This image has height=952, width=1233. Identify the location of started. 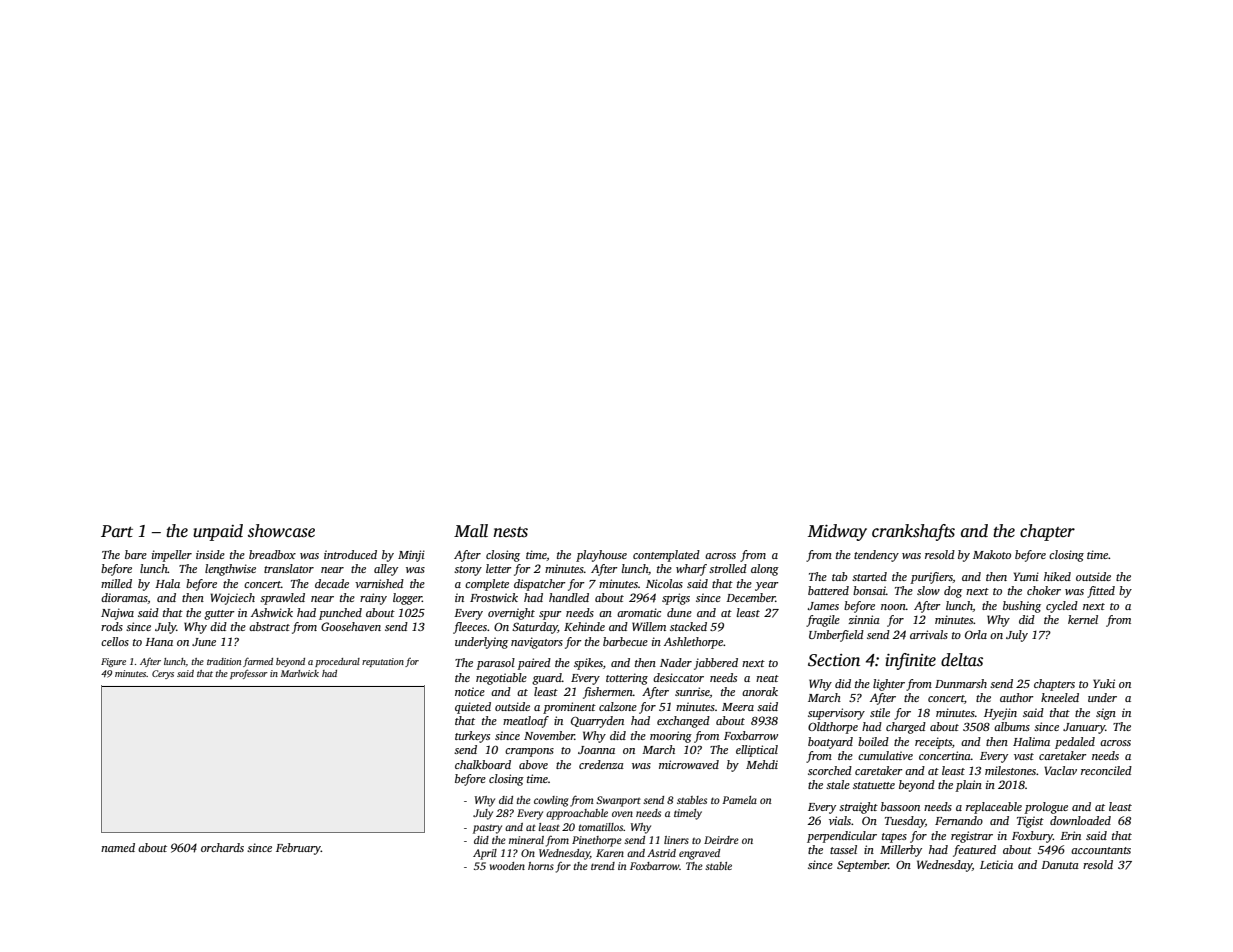
(869, 576).
